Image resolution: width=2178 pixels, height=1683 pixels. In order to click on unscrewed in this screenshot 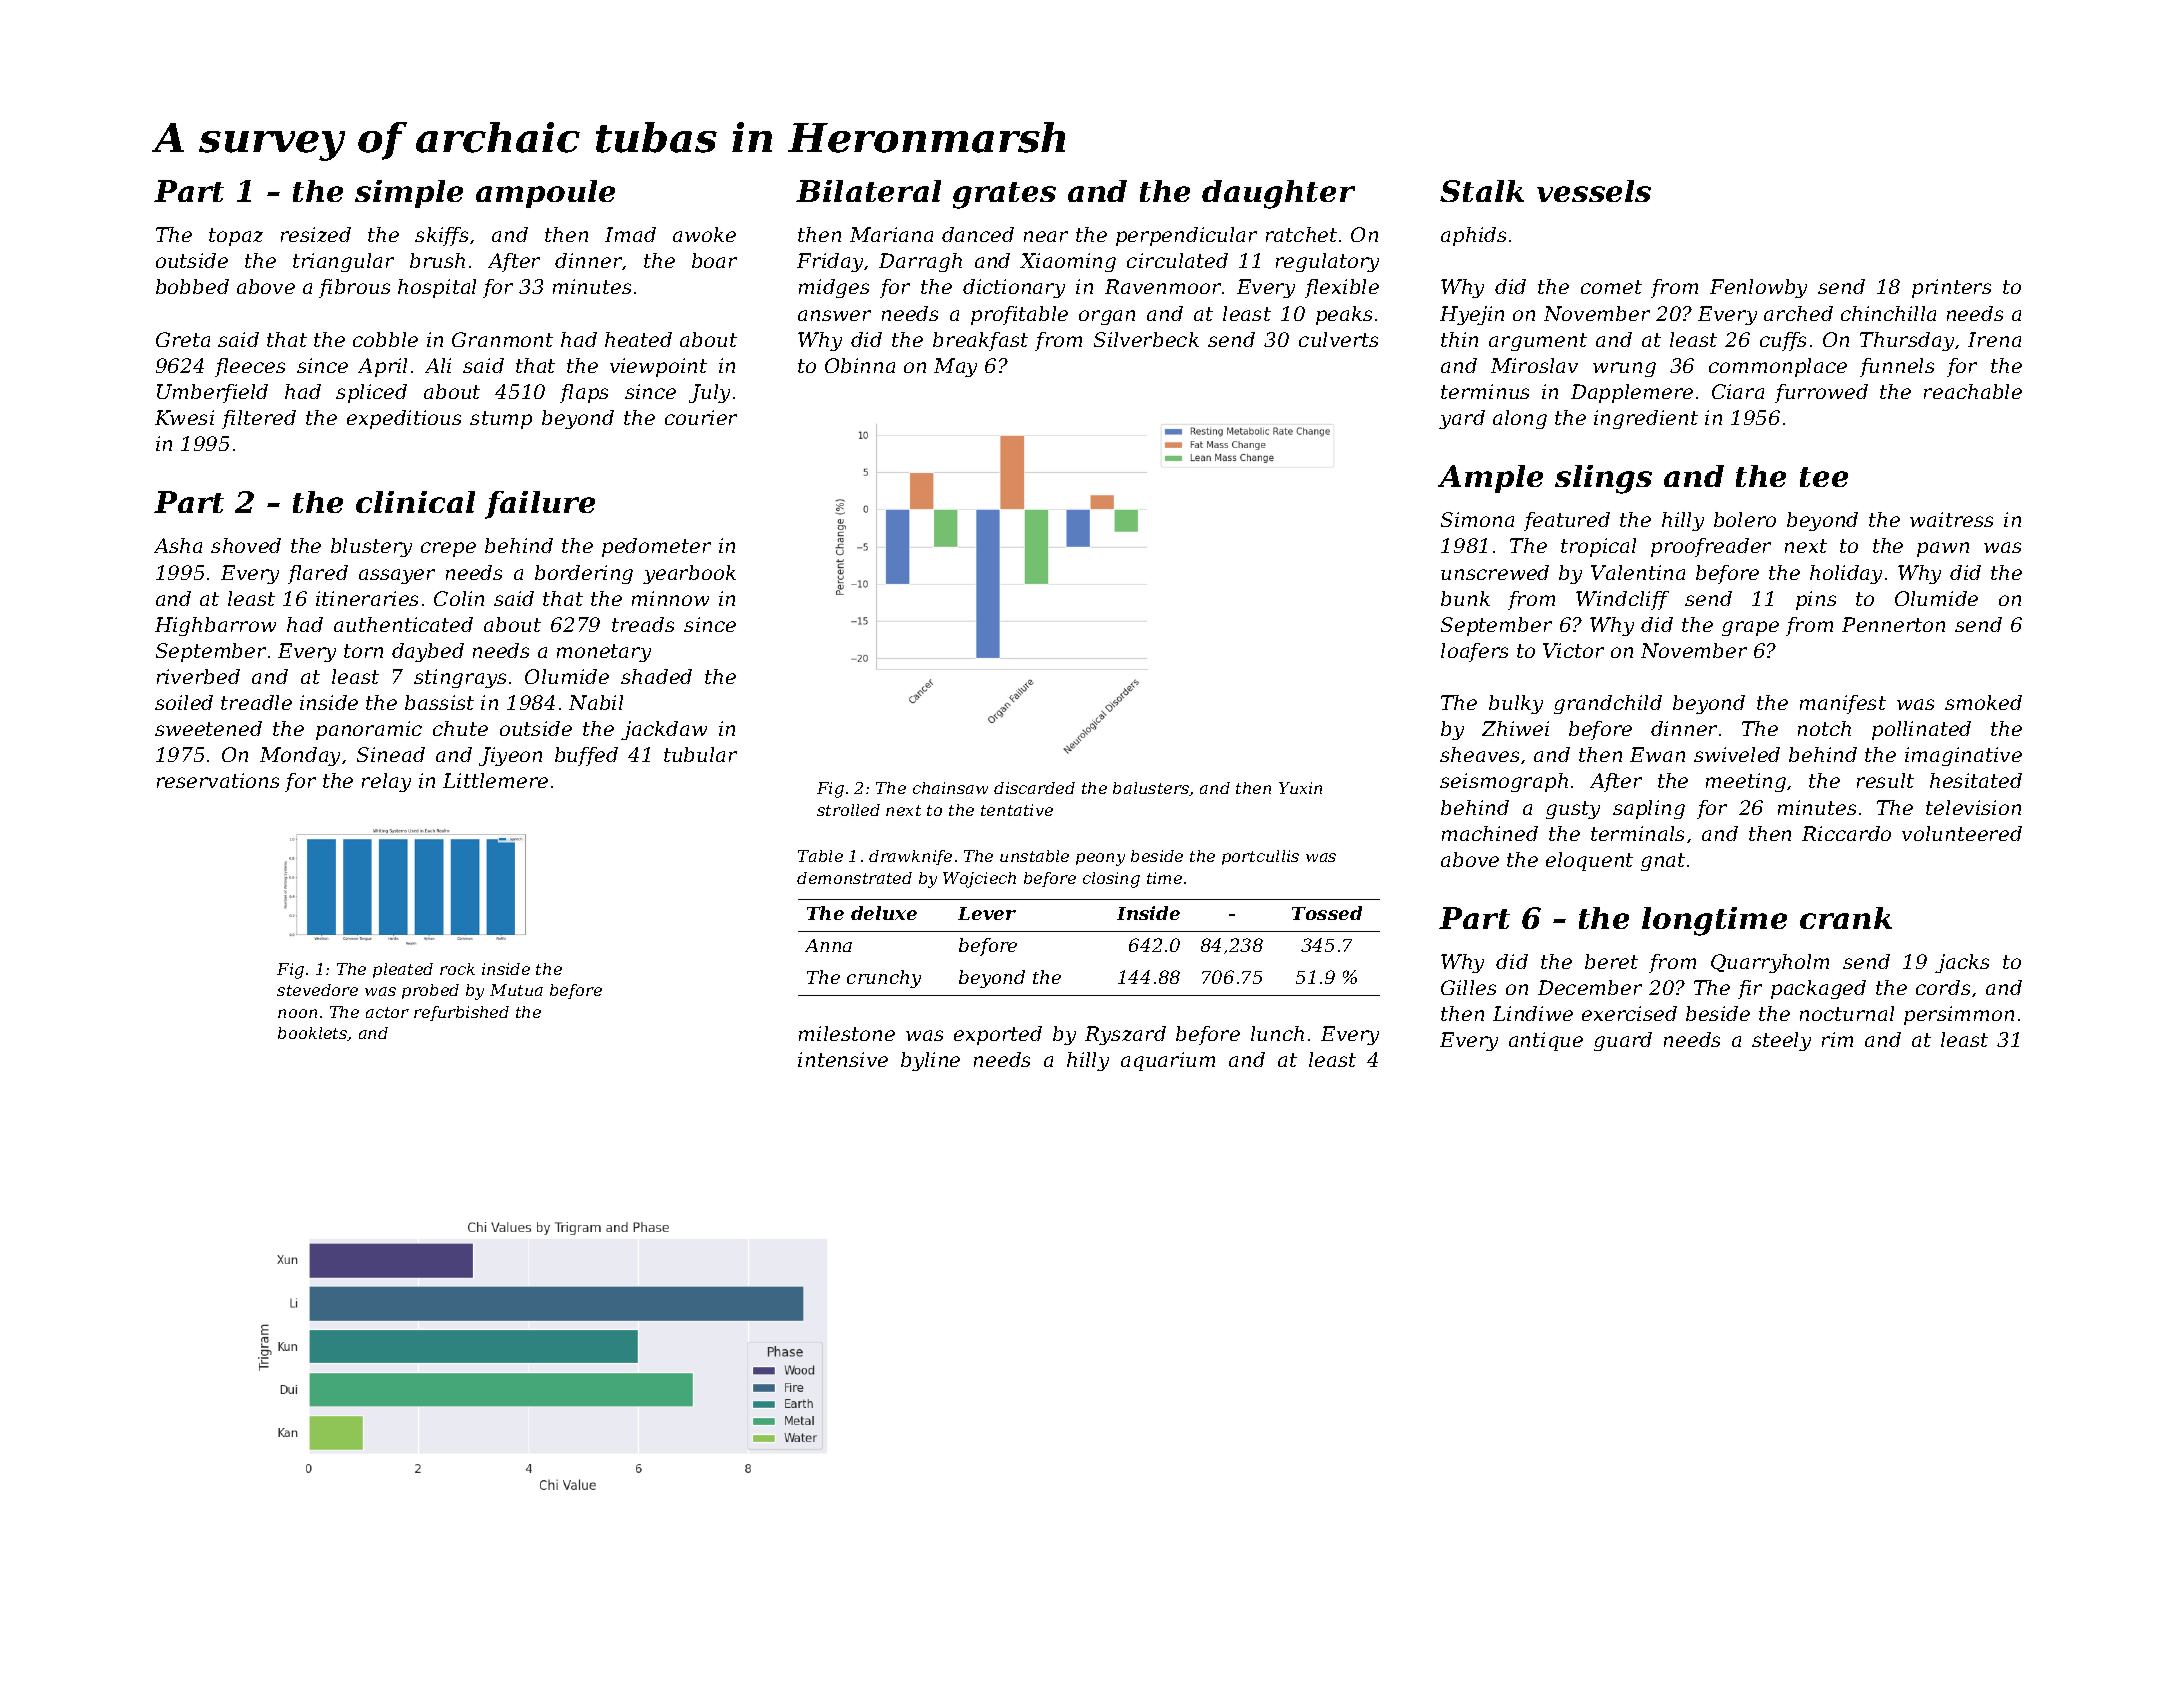, I will do `click(1495, 572)`.
